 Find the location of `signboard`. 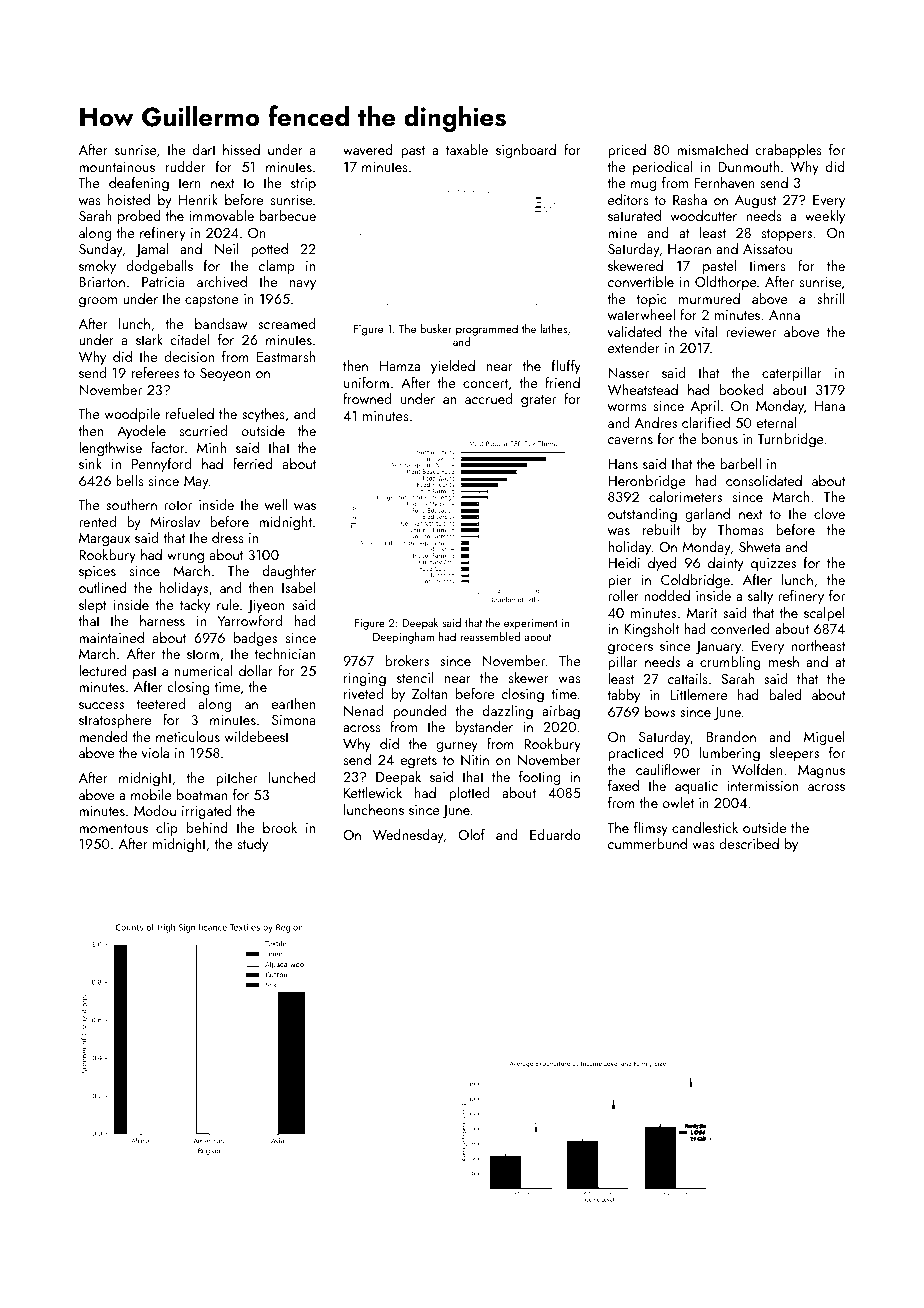

signboard is located at coordinates (526, 151).
